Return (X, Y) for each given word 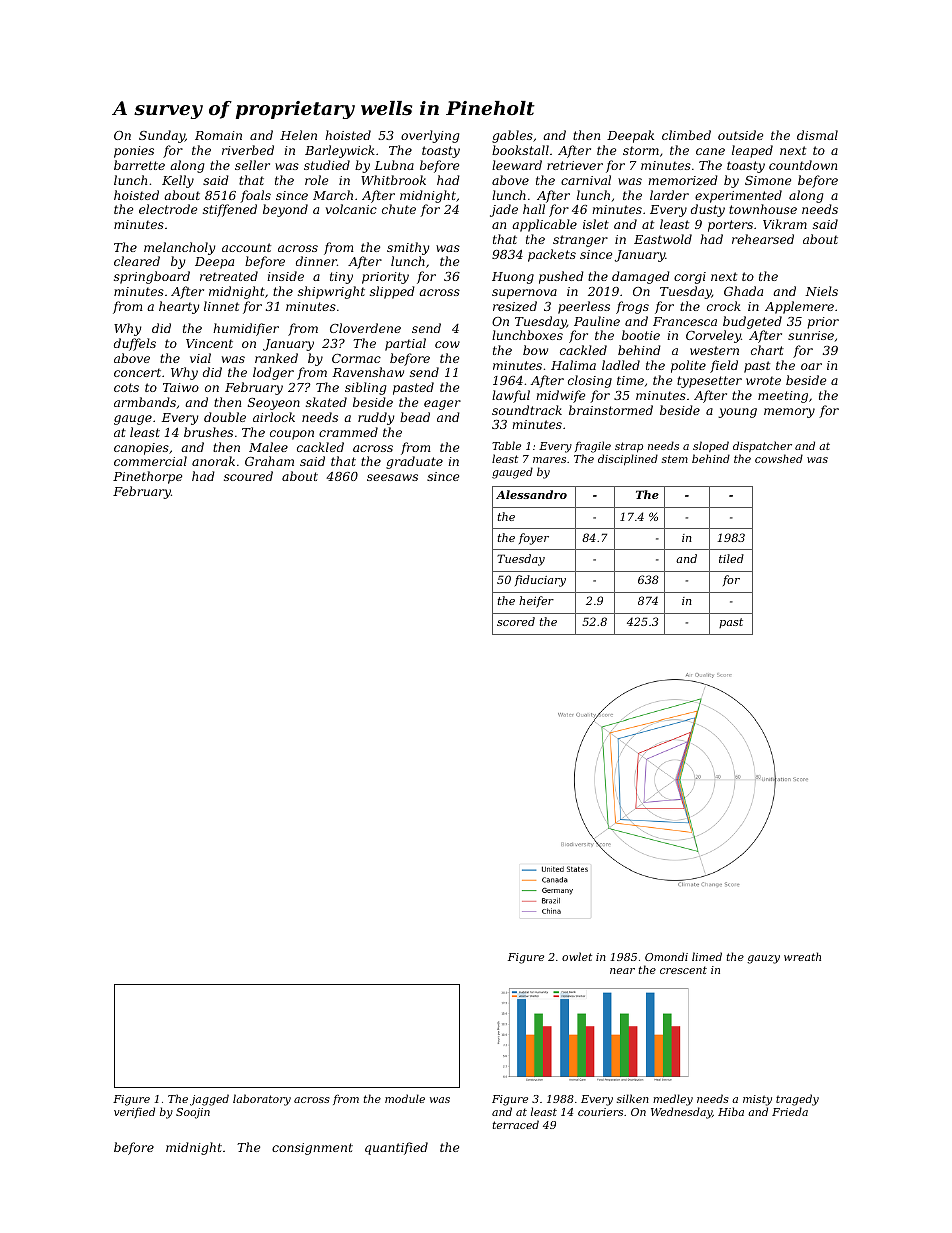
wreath (802, 956)
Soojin (193, 1113)
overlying (430, 136)
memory (789, 413)
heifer (536, 602)
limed (707, 956)
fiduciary (540, 581)
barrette (139, 165)
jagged (209, 1100)
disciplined (628, 460)
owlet (577, 956)
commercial (150, 461)
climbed (686, 135)
